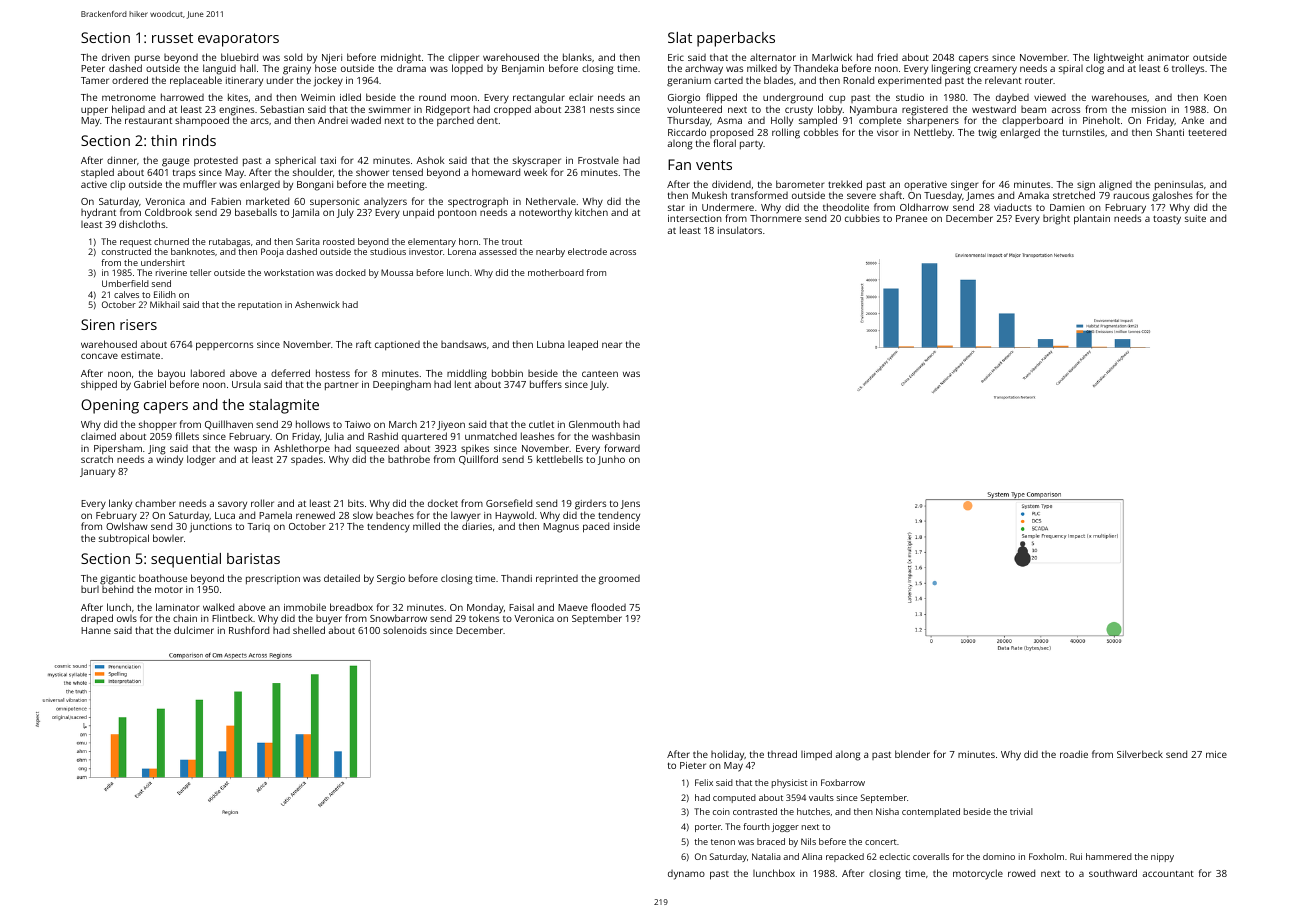 This page has height=924, width=1308. What do you see at coordinates (686, 875) in the page?
I see `dynamo` at bounding box center [686, 875].
